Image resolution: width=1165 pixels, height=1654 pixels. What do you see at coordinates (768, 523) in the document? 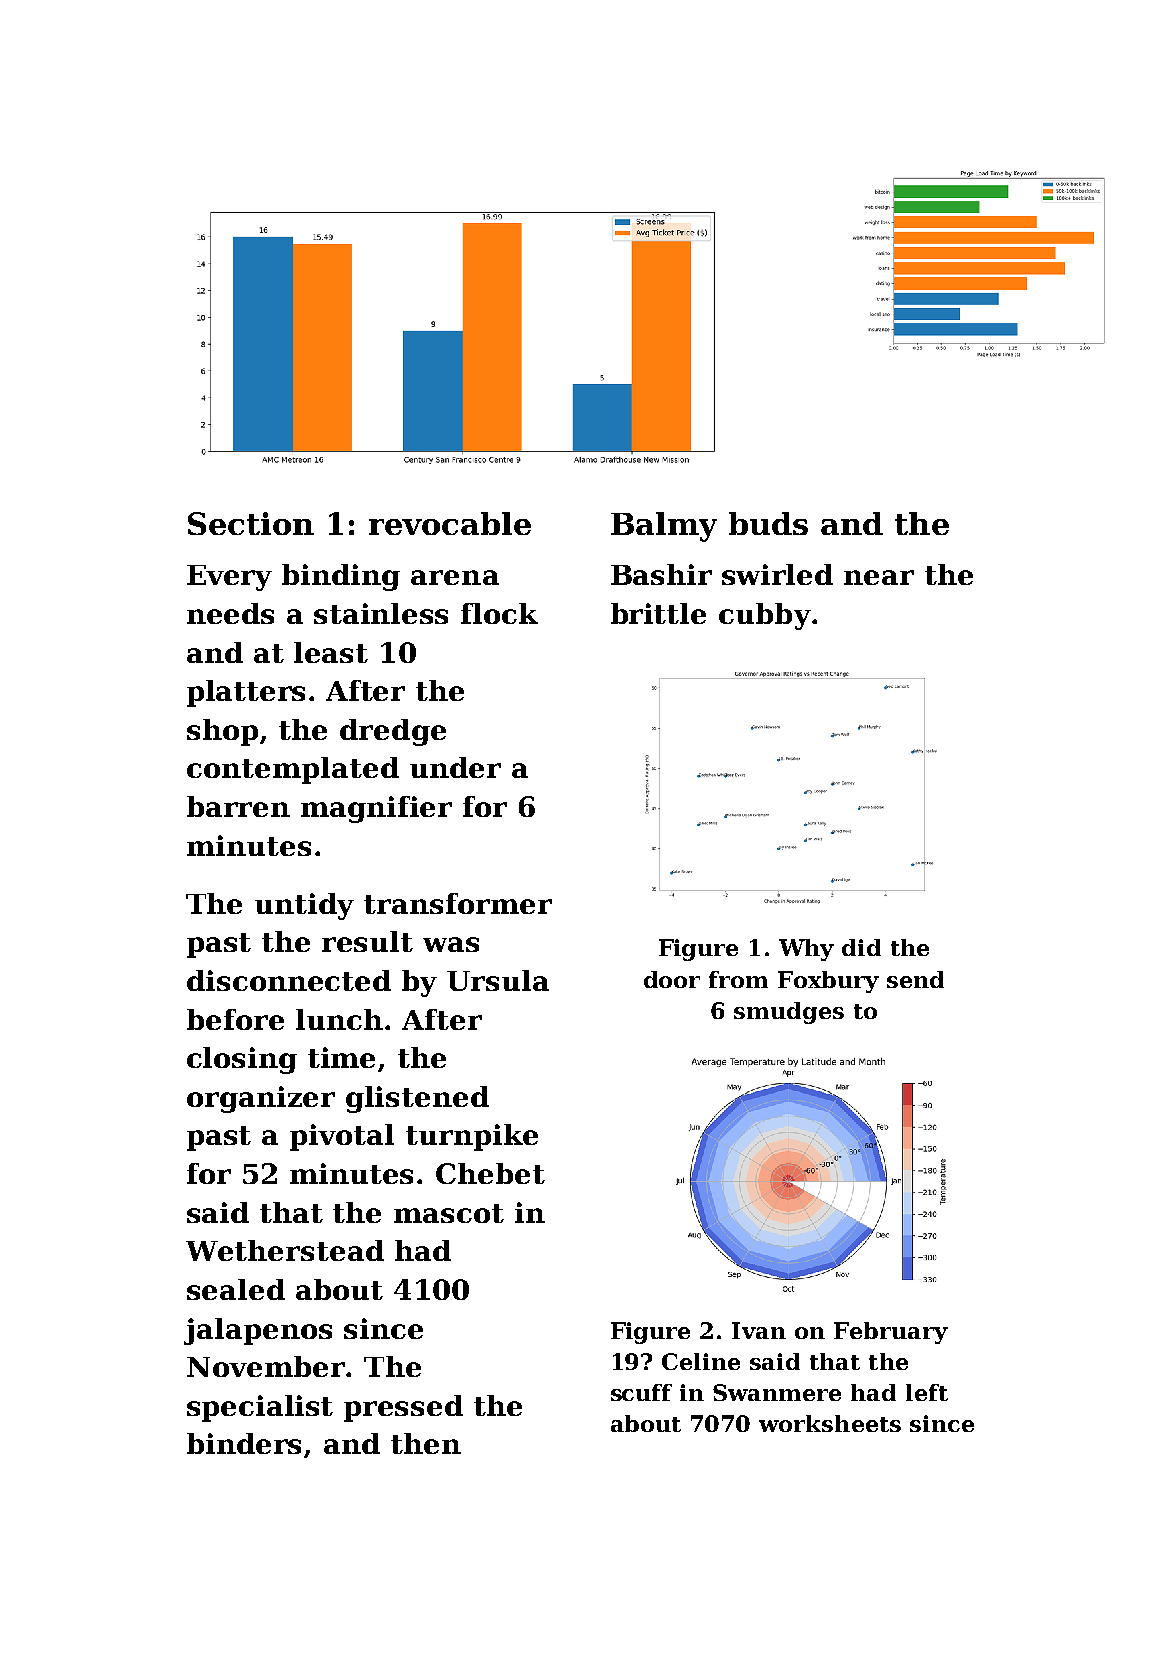
I see `buds` at bounding box center [768, 523].
